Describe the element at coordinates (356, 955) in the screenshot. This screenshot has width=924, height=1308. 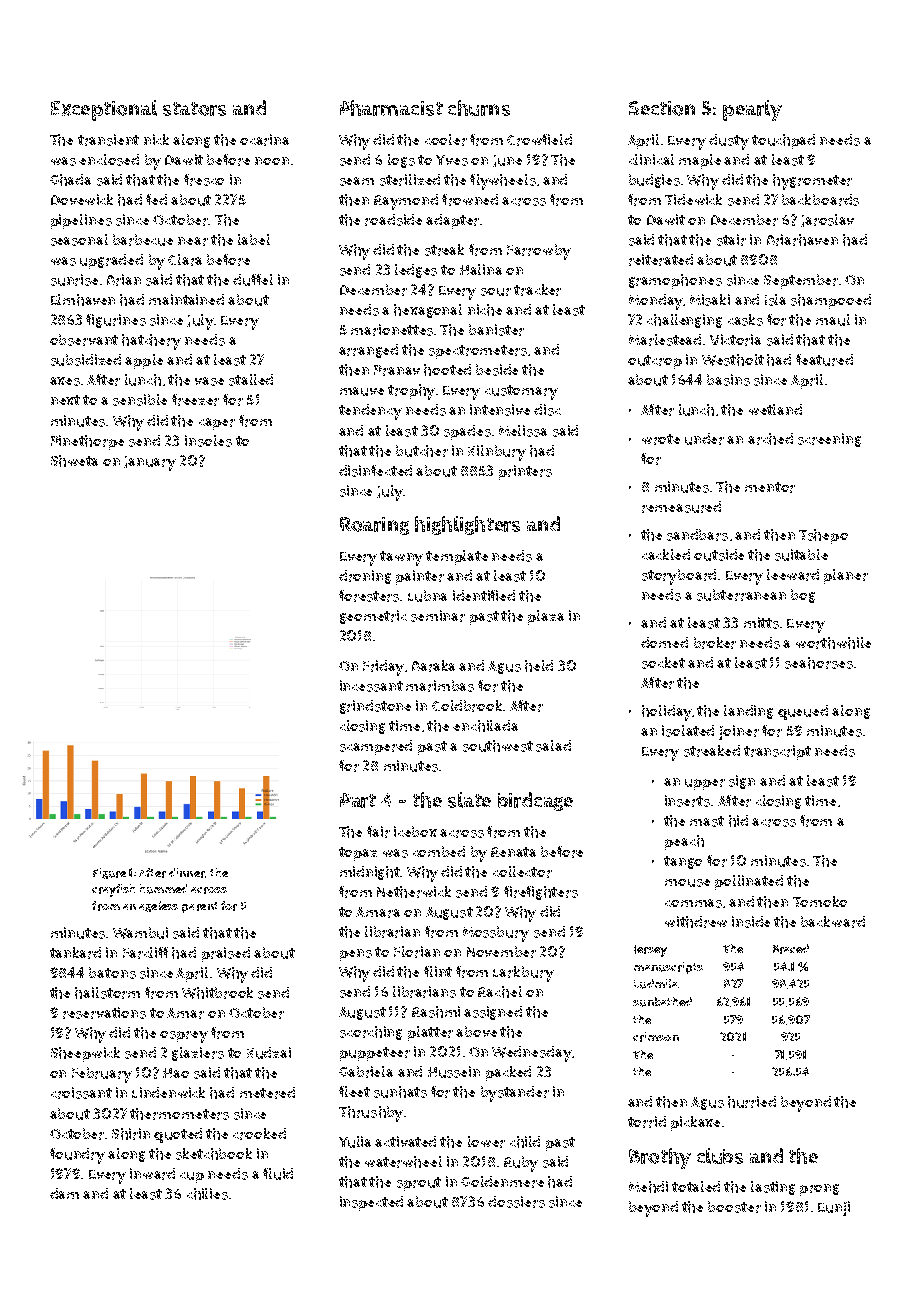
I see `pens` at that location.
